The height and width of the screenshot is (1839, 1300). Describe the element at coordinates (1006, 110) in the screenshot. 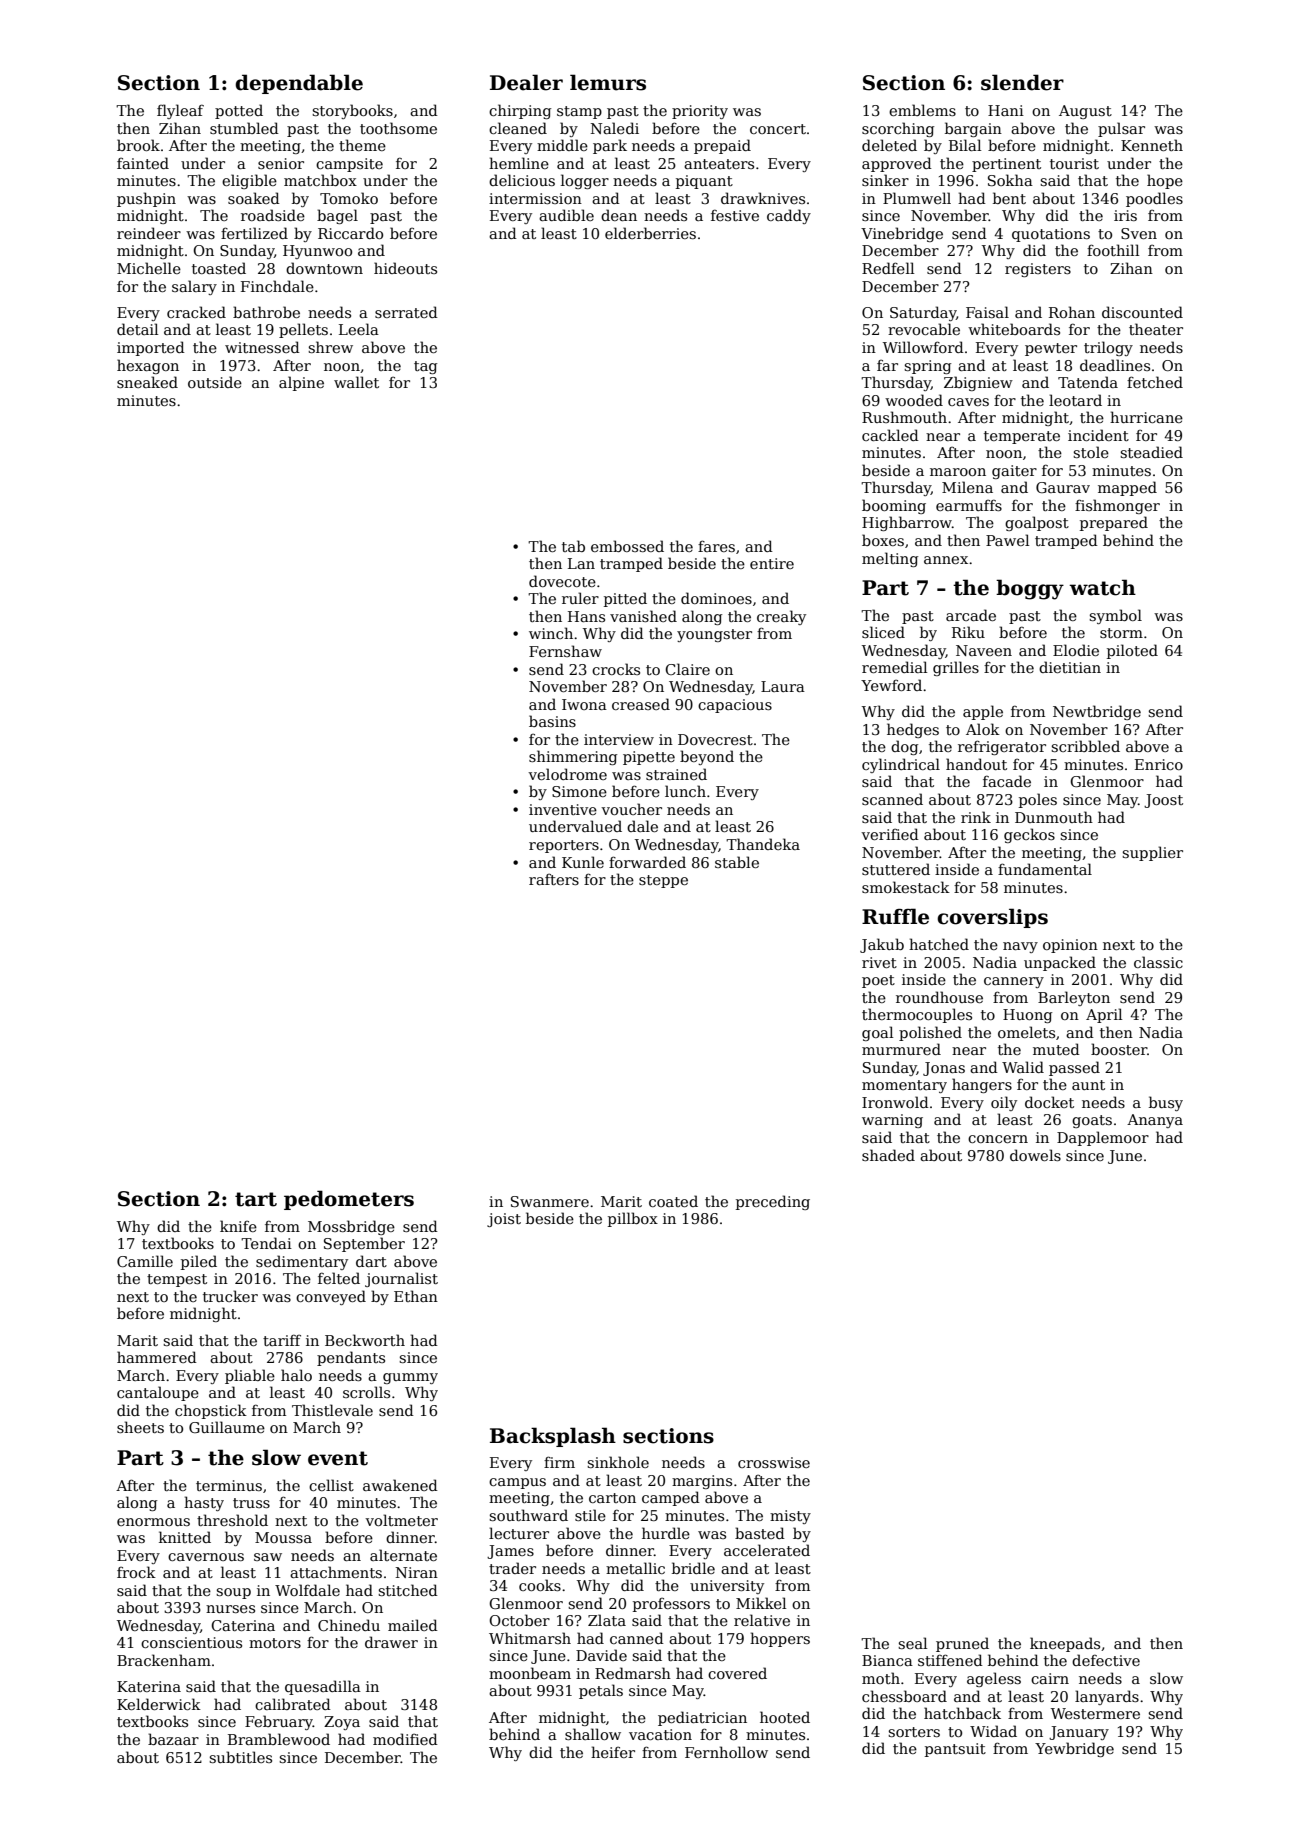

I see `Hani` at that location.
